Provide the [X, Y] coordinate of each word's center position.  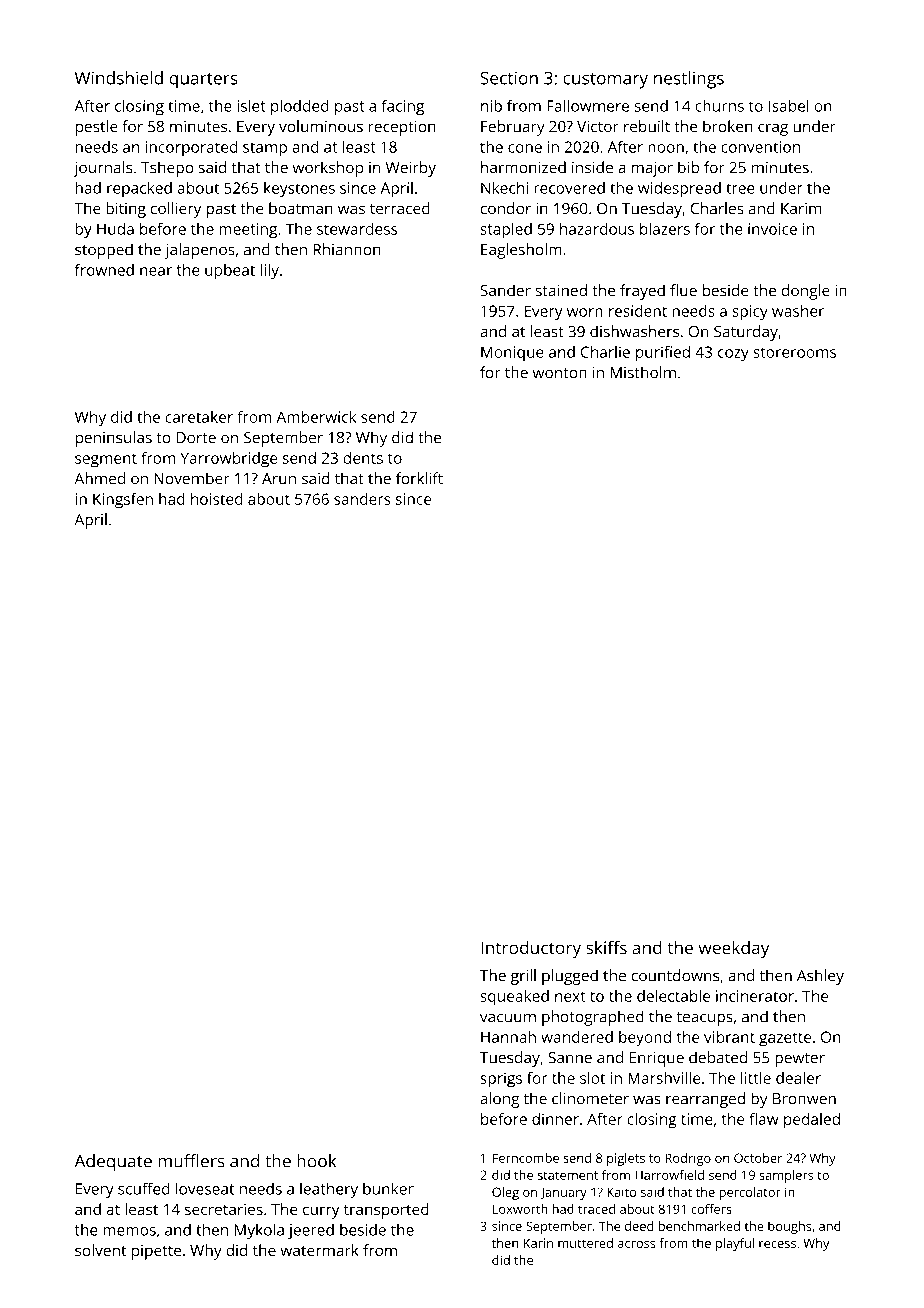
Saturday [746, 333]
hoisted [217, 499]
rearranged [705, 1100]
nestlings [689, 80]
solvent [100, 1250]
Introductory [531, 949]
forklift [419, 478]
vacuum [508, 1018]
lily [269, 271]
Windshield [119, 78]
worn [585, 312]
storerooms [794, 352]
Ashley [820, 977]
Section [509, 78]
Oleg [505, 1193]
